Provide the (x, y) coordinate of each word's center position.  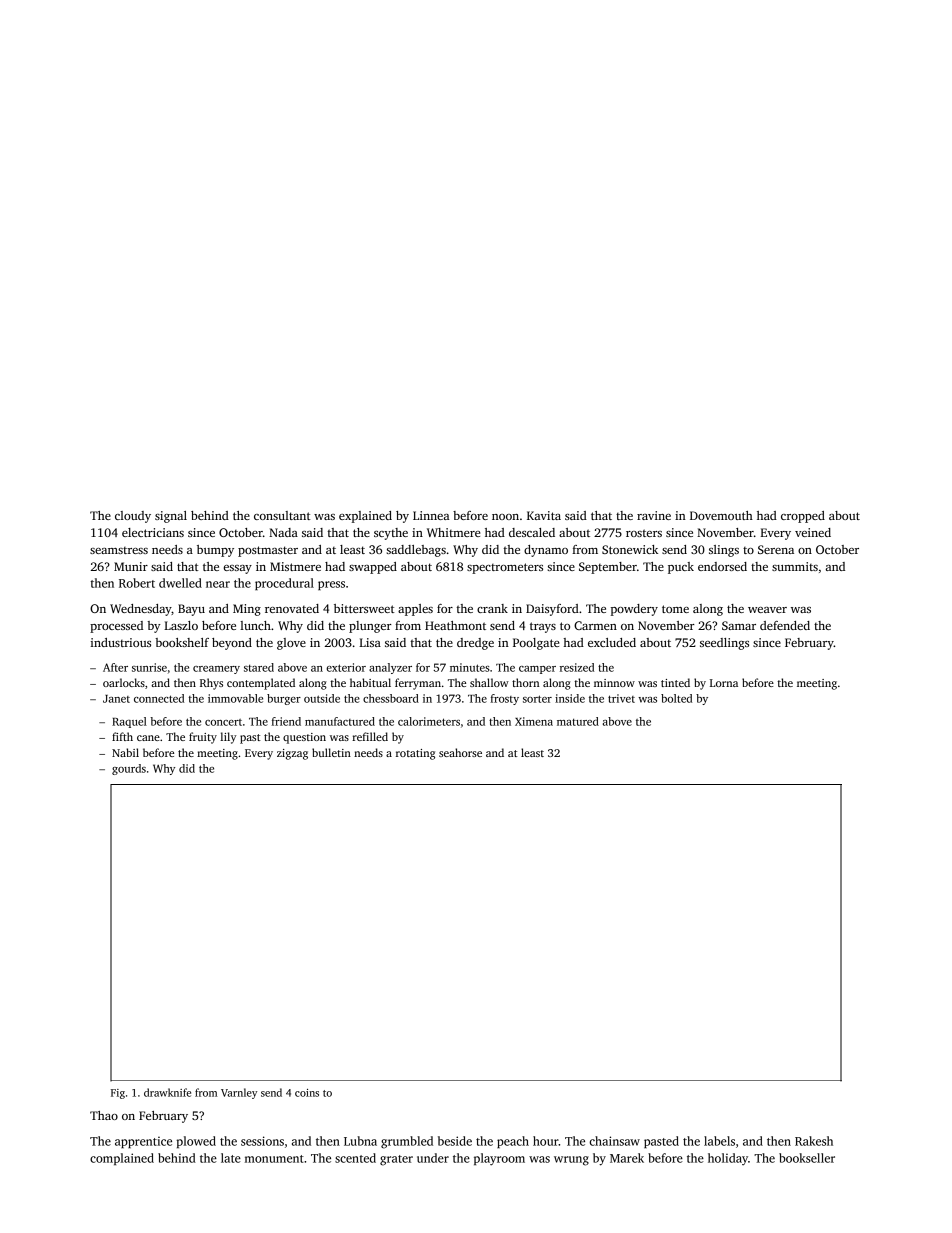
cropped (803, 517)
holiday (728, 1159)
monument (274, 1159)
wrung (571, 1161)
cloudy (133, 517)
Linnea (431, 515)
